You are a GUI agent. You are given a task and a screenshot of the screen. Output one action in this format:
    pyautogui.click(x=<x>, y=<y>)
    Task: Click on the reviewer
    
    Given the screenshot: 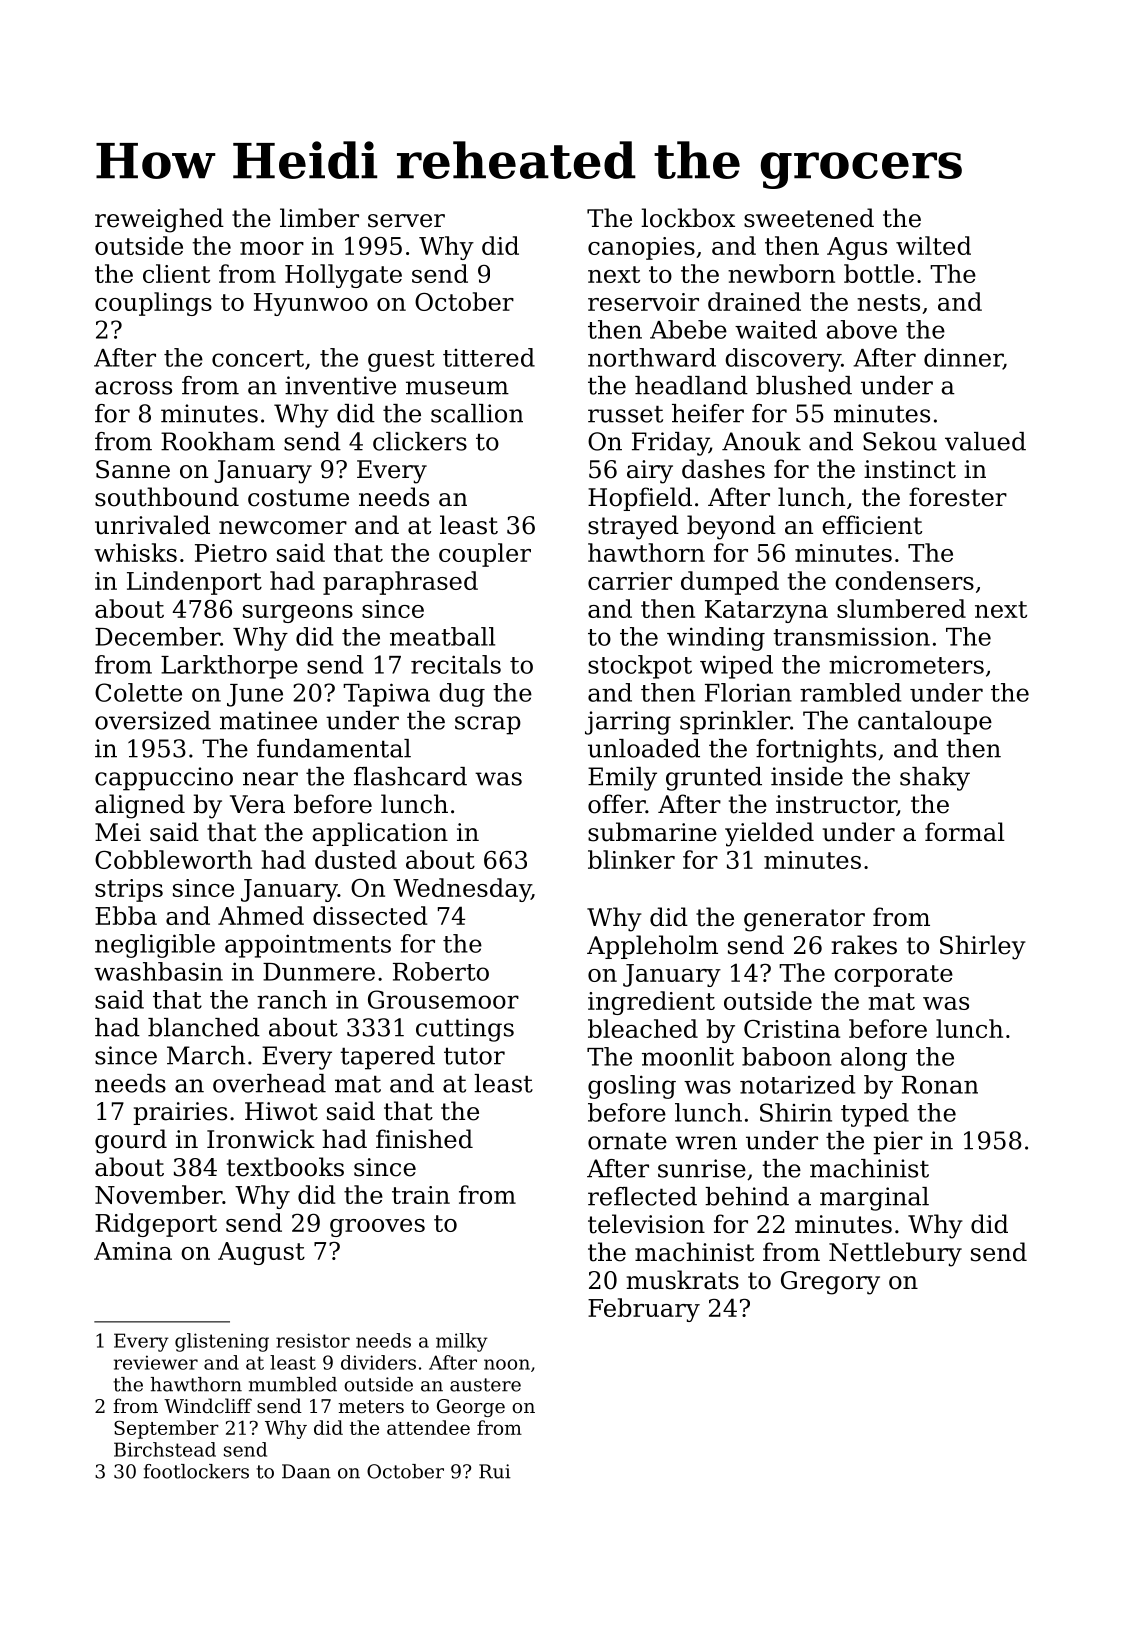 What is the action you would take?
    pyautogui.click(x=156, y=1362)
